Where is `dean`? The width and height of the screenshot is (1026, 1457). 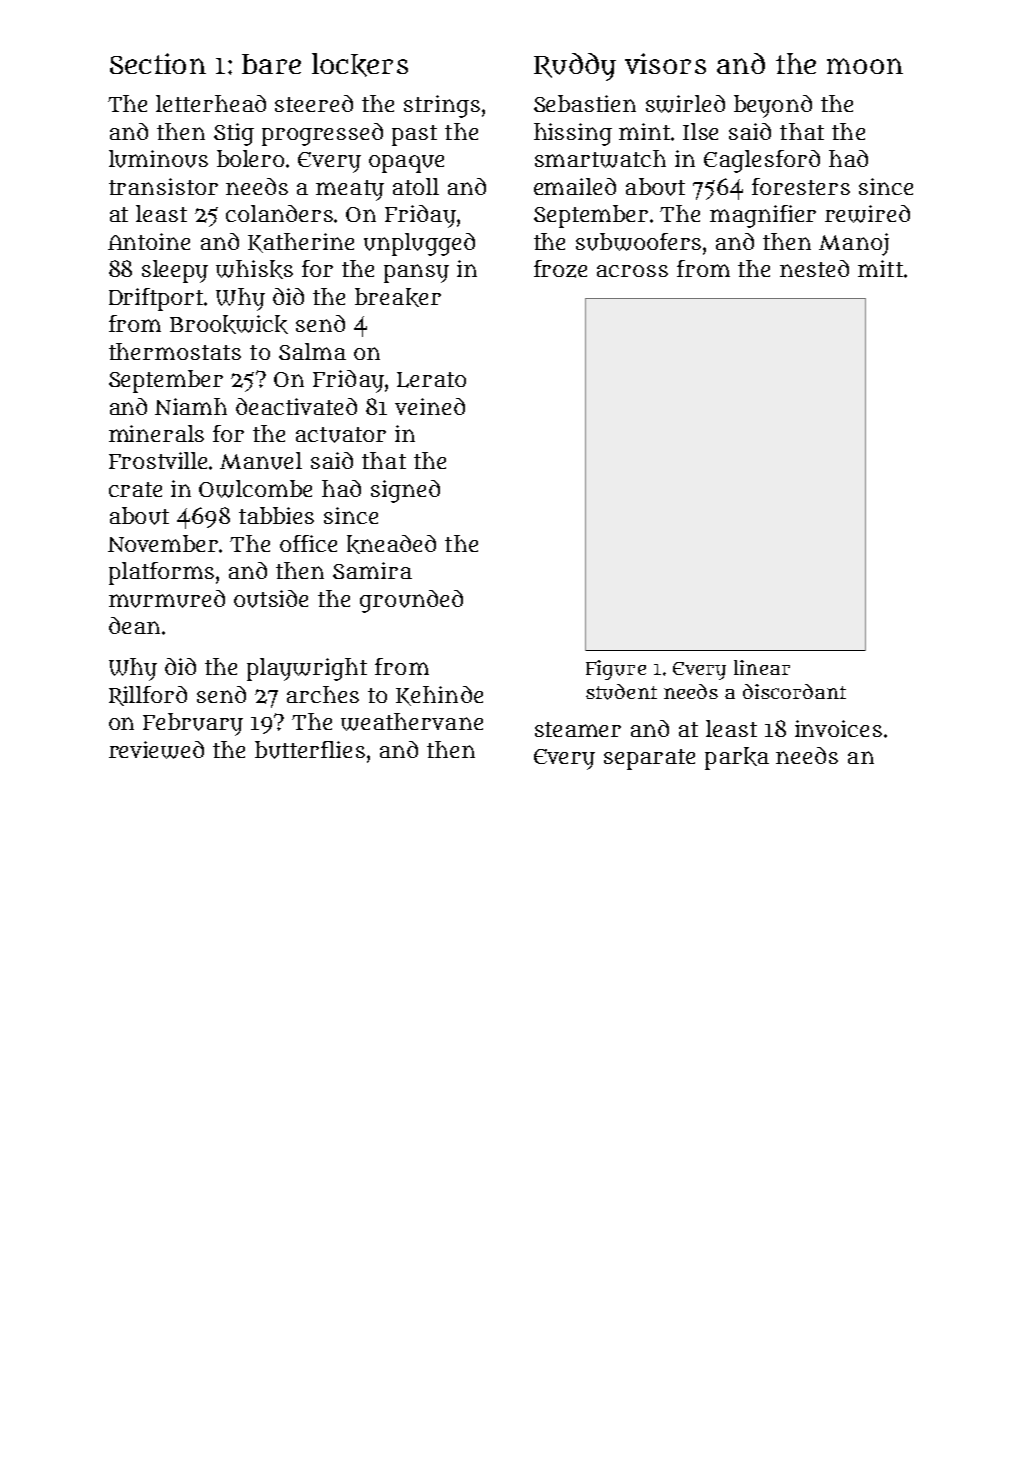 dean is located at coordinates (134, 625).
